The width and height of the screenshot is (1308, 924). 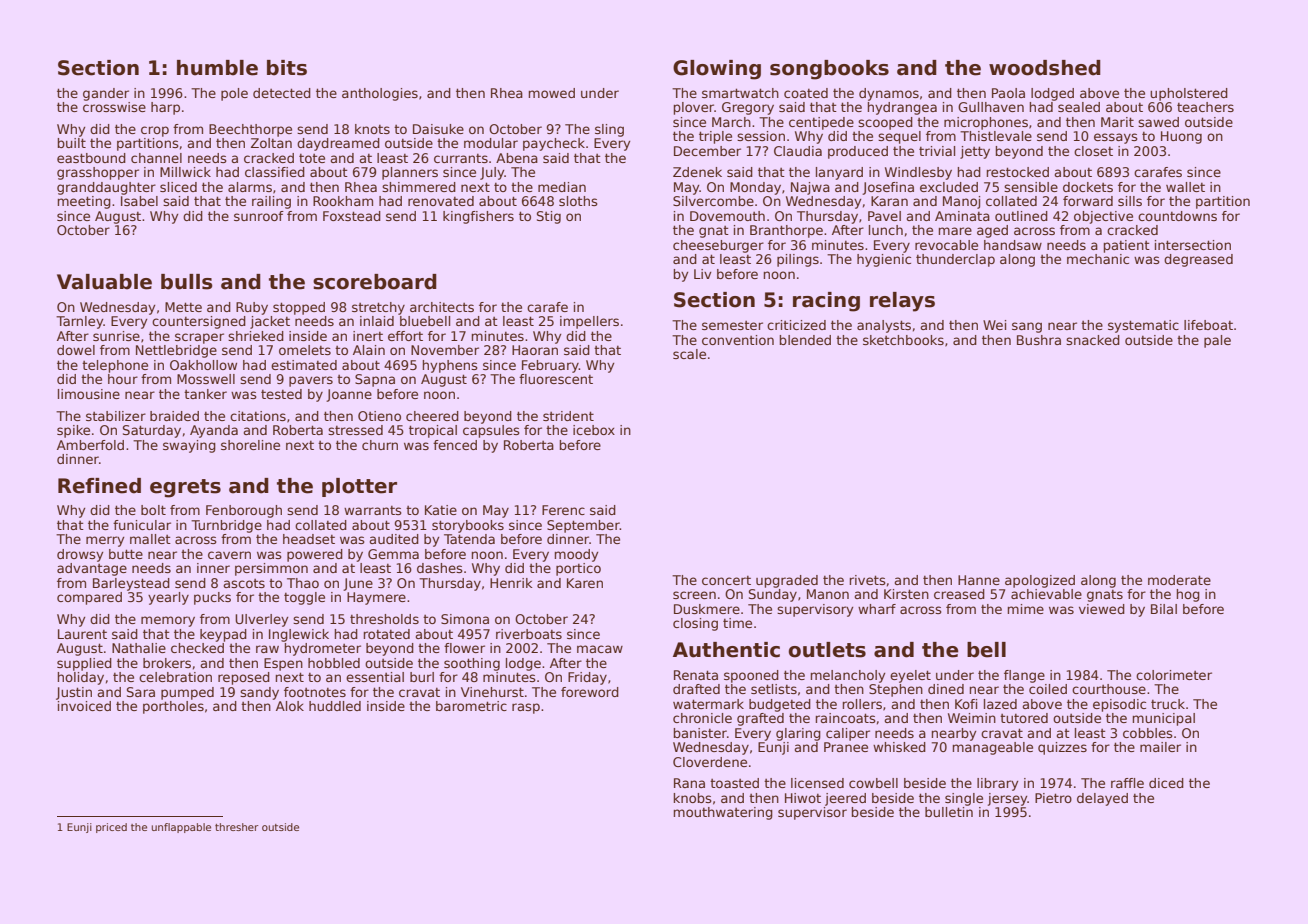 What do you see at coordinates (290, 706) in the screenshot?
I see `Alok` at bounding box center [290, 706].
